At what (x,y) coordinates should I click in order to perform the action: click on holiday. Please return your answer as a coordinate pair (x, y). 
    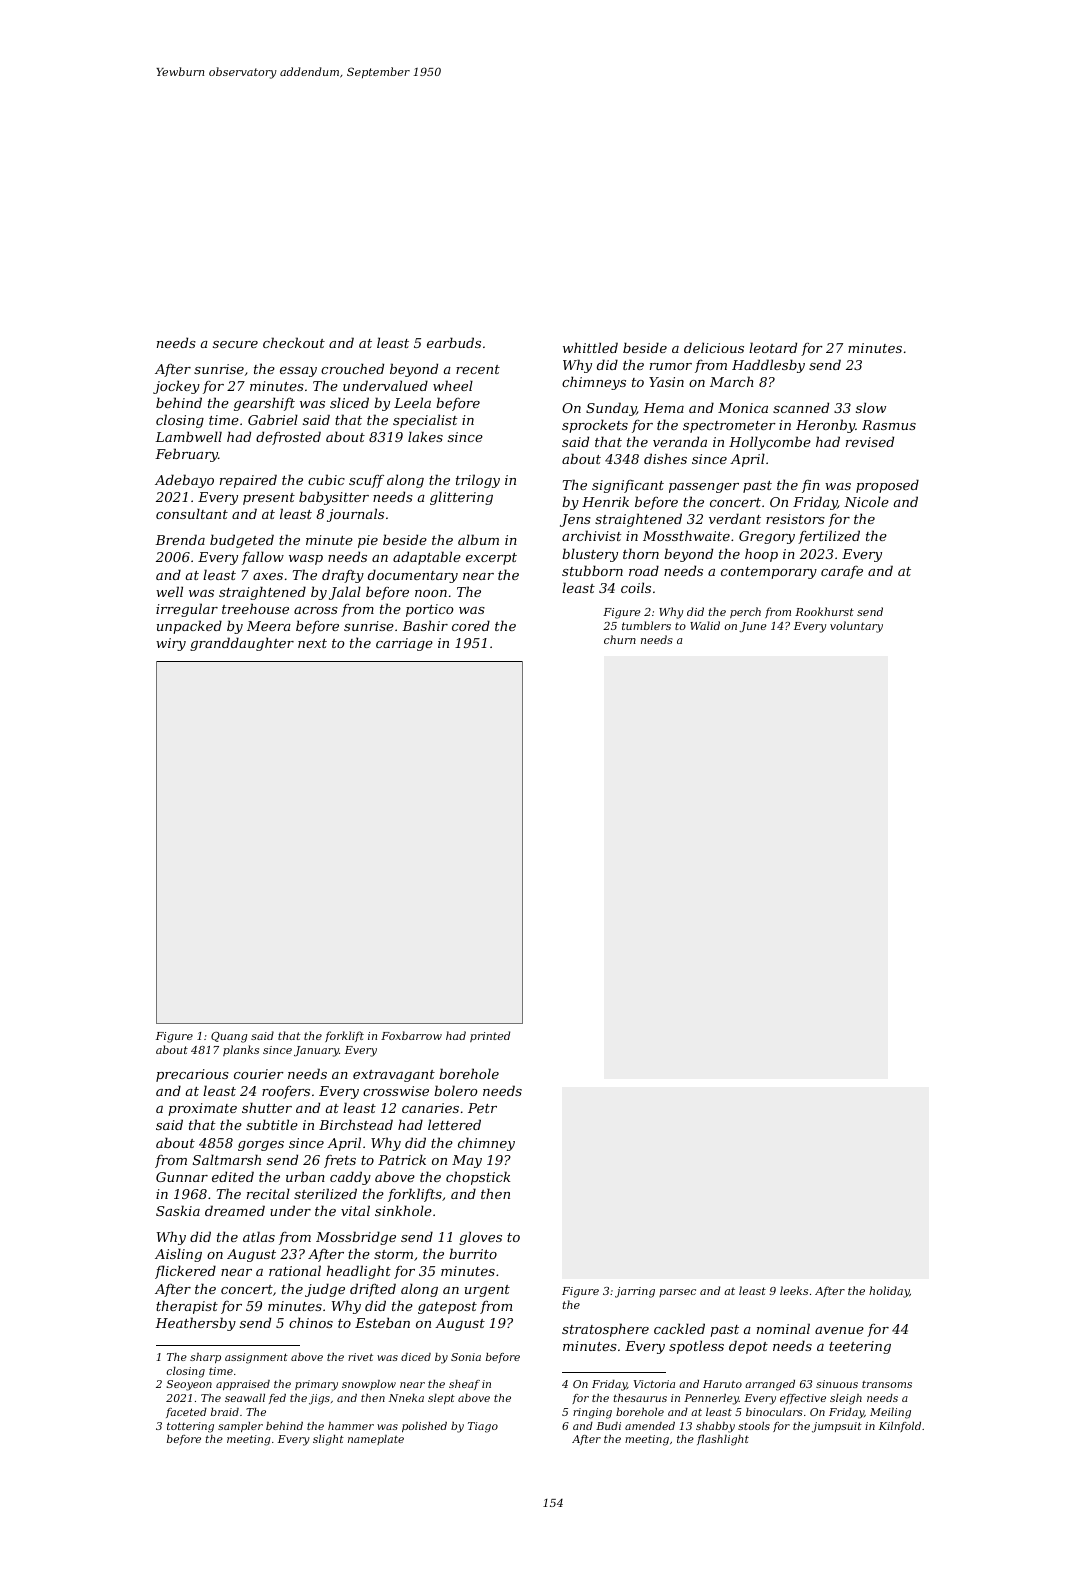
    Looking at the image, I should click on (889, 1292).
